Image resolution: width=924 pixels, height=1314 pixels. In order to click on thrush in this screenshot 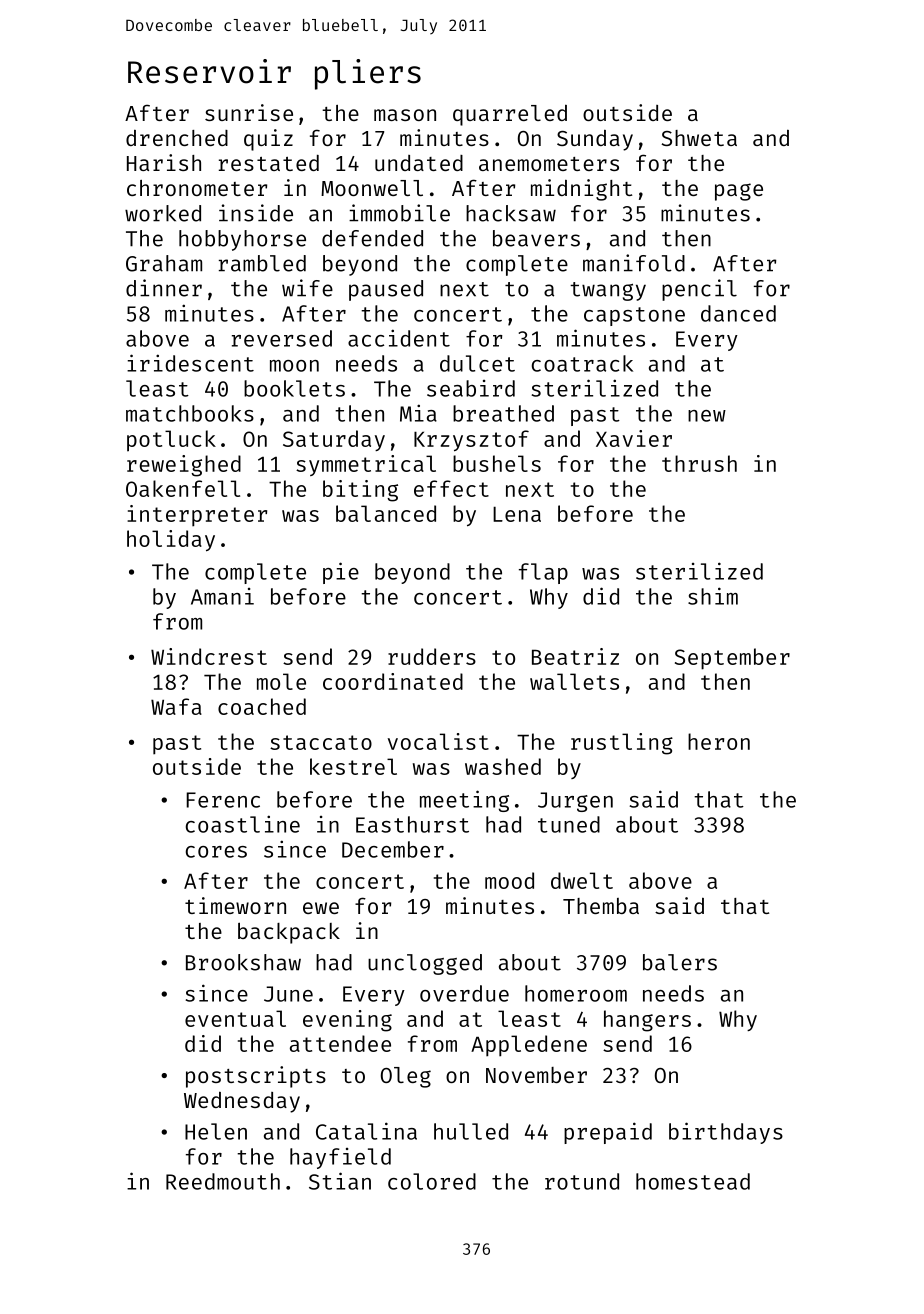, I will do `click(699, 463)`.
